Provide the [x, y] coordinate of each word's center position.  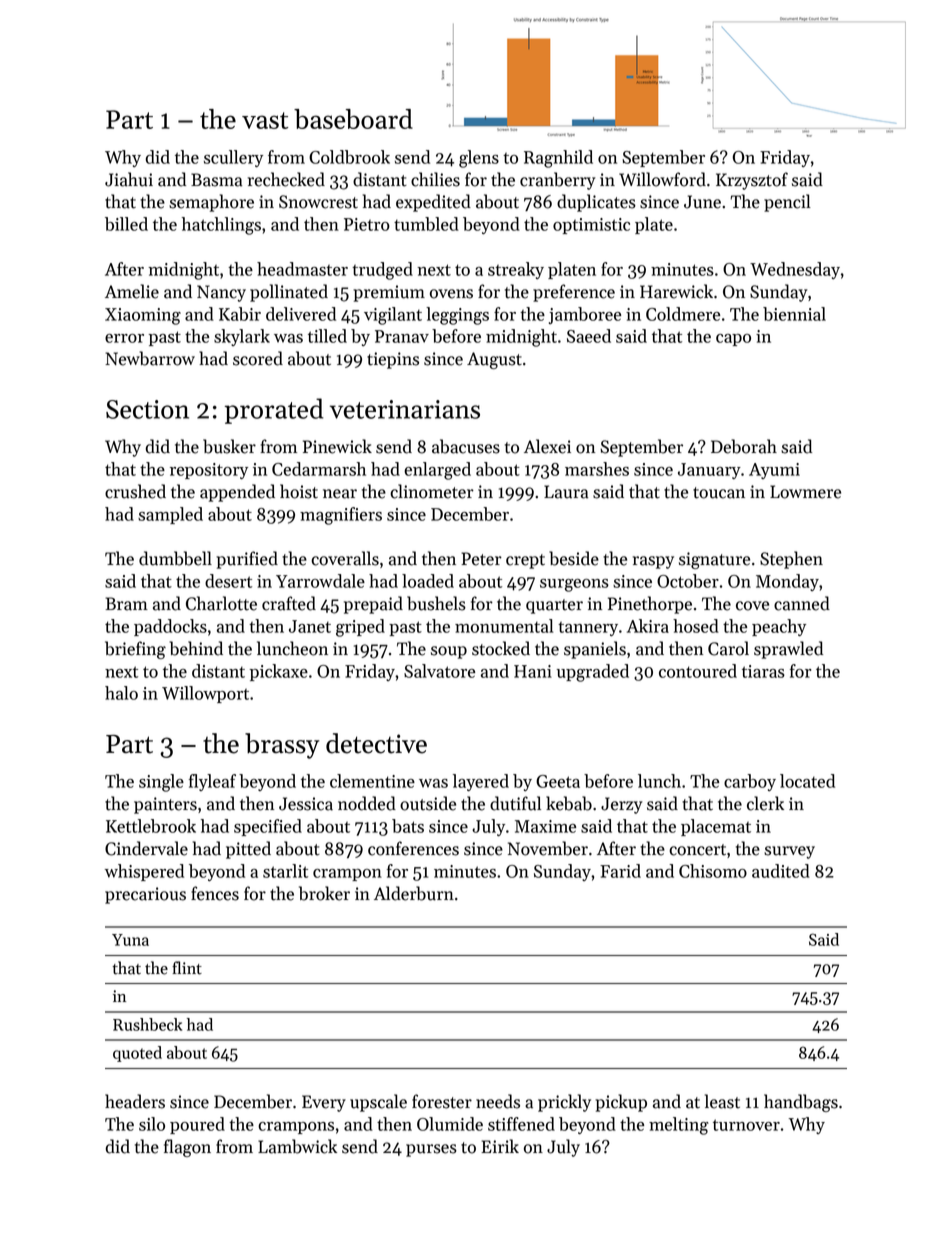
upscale [378, 1103]
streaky [516, 270]
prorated [274, 411]
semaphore [211, 203]
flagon [187, 1148]
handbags [801, 1103]
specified [268, 827]
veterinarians [405, 409]
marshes [597, 469]
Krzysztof [752, 181]
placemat [716, 827]
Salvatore [439, 671]
